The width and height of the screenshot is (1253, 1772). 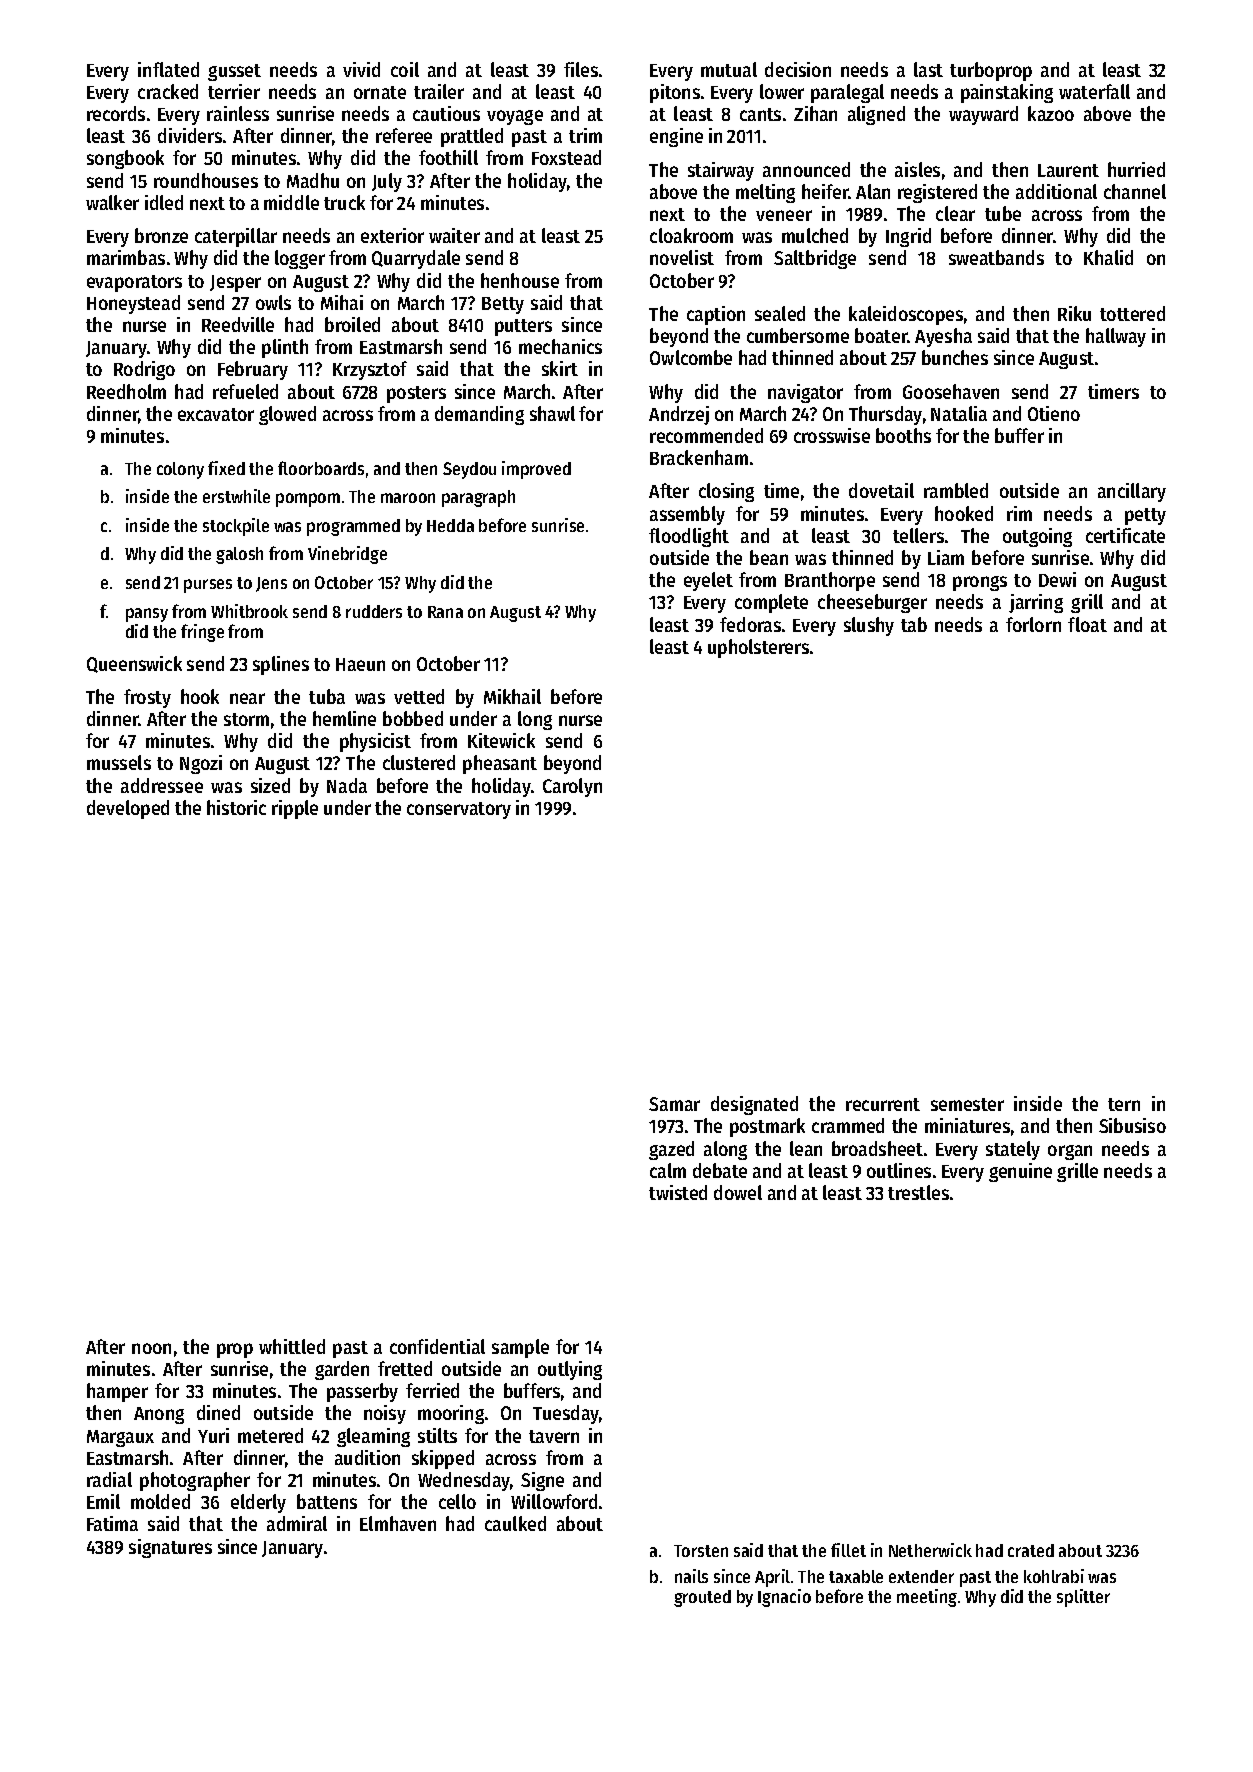 What do you see at coordinates (120, 1438) in the screenshot?
I see `Margaux` at bounding box center [120, 1438].
